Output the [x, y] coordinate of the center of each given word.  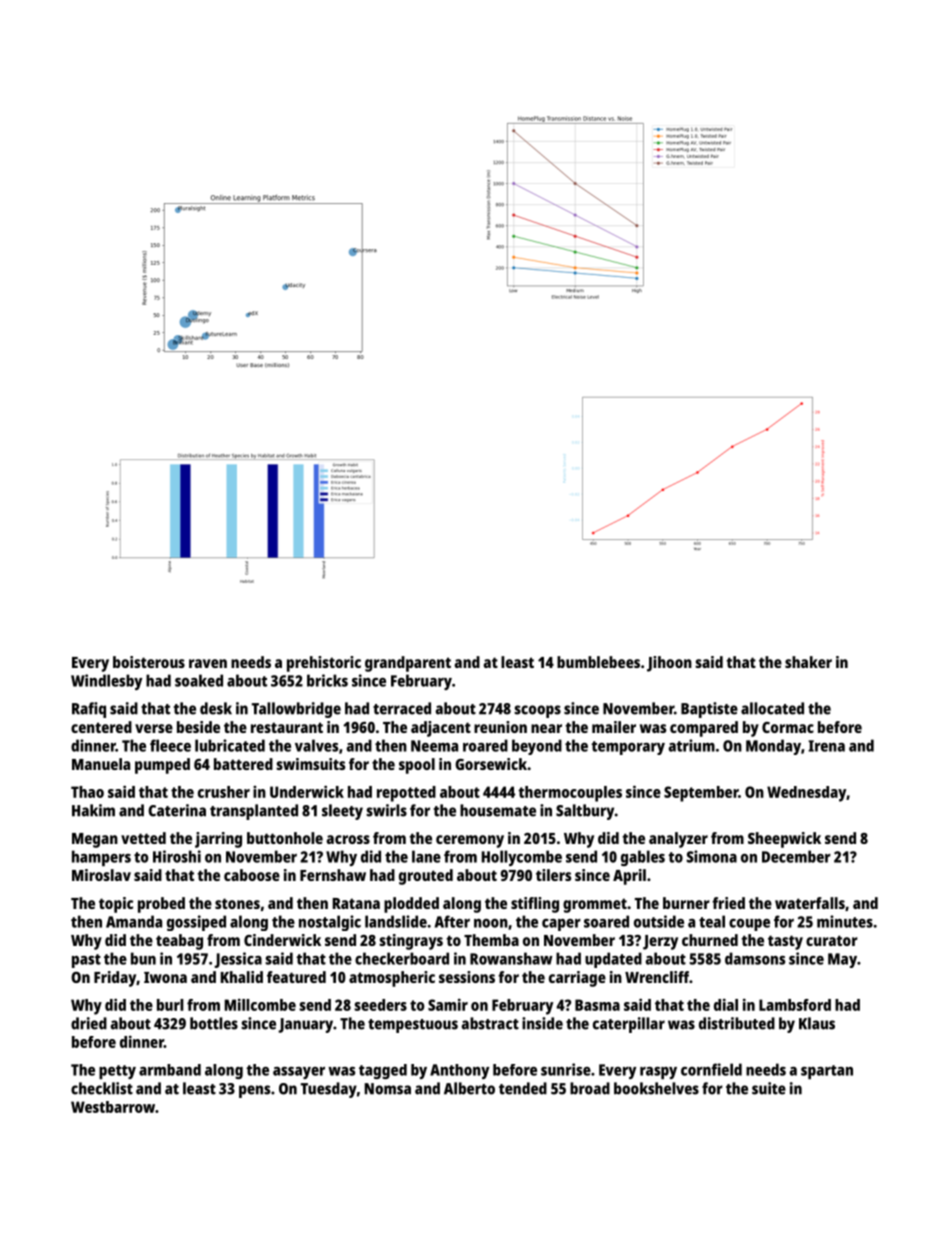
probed [161, 905]
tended [523, 1088]
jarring [218, 840]
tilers [553, 875]
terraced [402, 708]
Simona [712, 856]
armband [170, 1070]
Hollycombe [521, 858]
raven [208, 663]
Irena [826, 746]
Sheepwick [784, 840]
